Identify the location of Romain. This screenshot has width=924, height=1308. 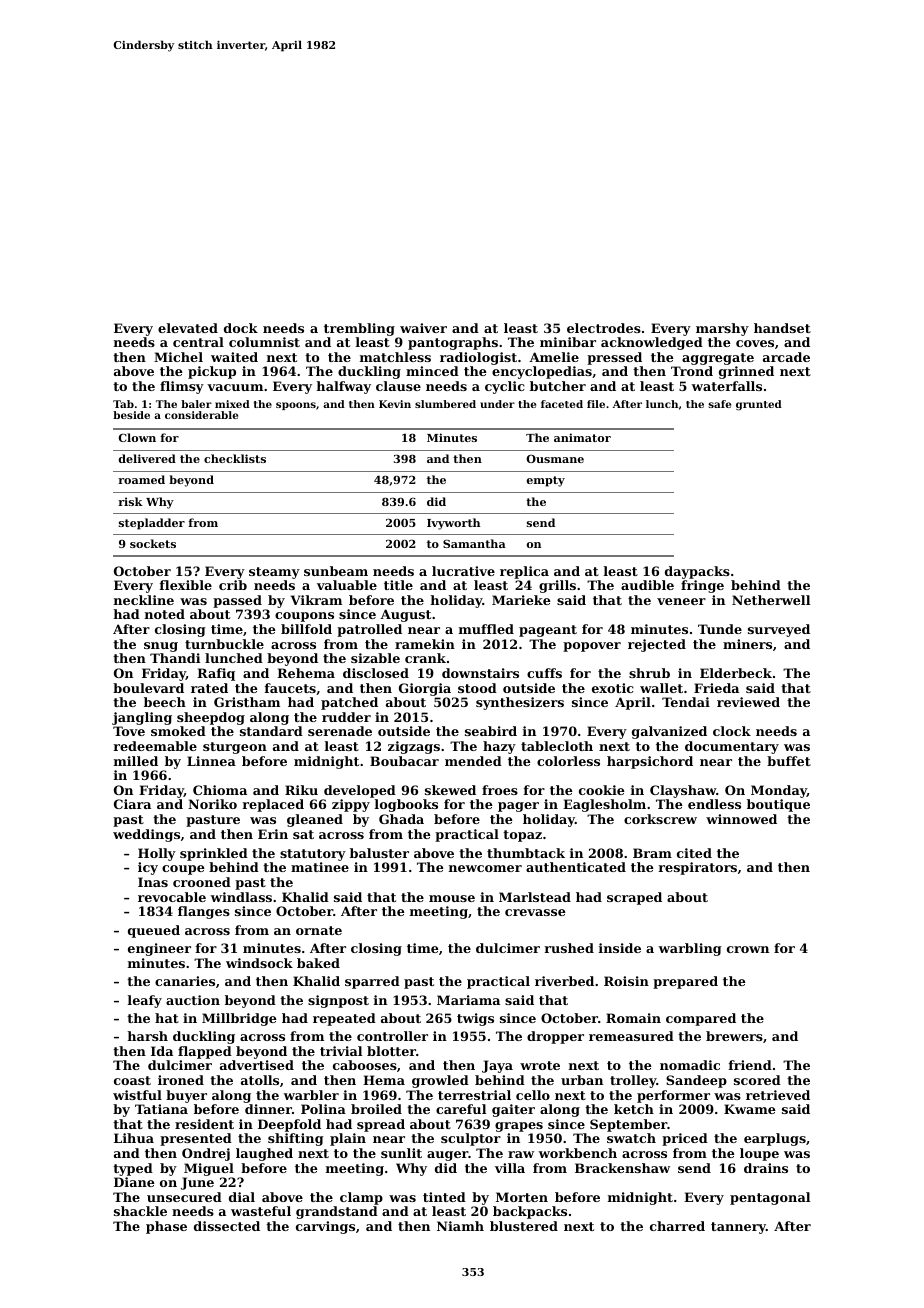
(633, 1018).
